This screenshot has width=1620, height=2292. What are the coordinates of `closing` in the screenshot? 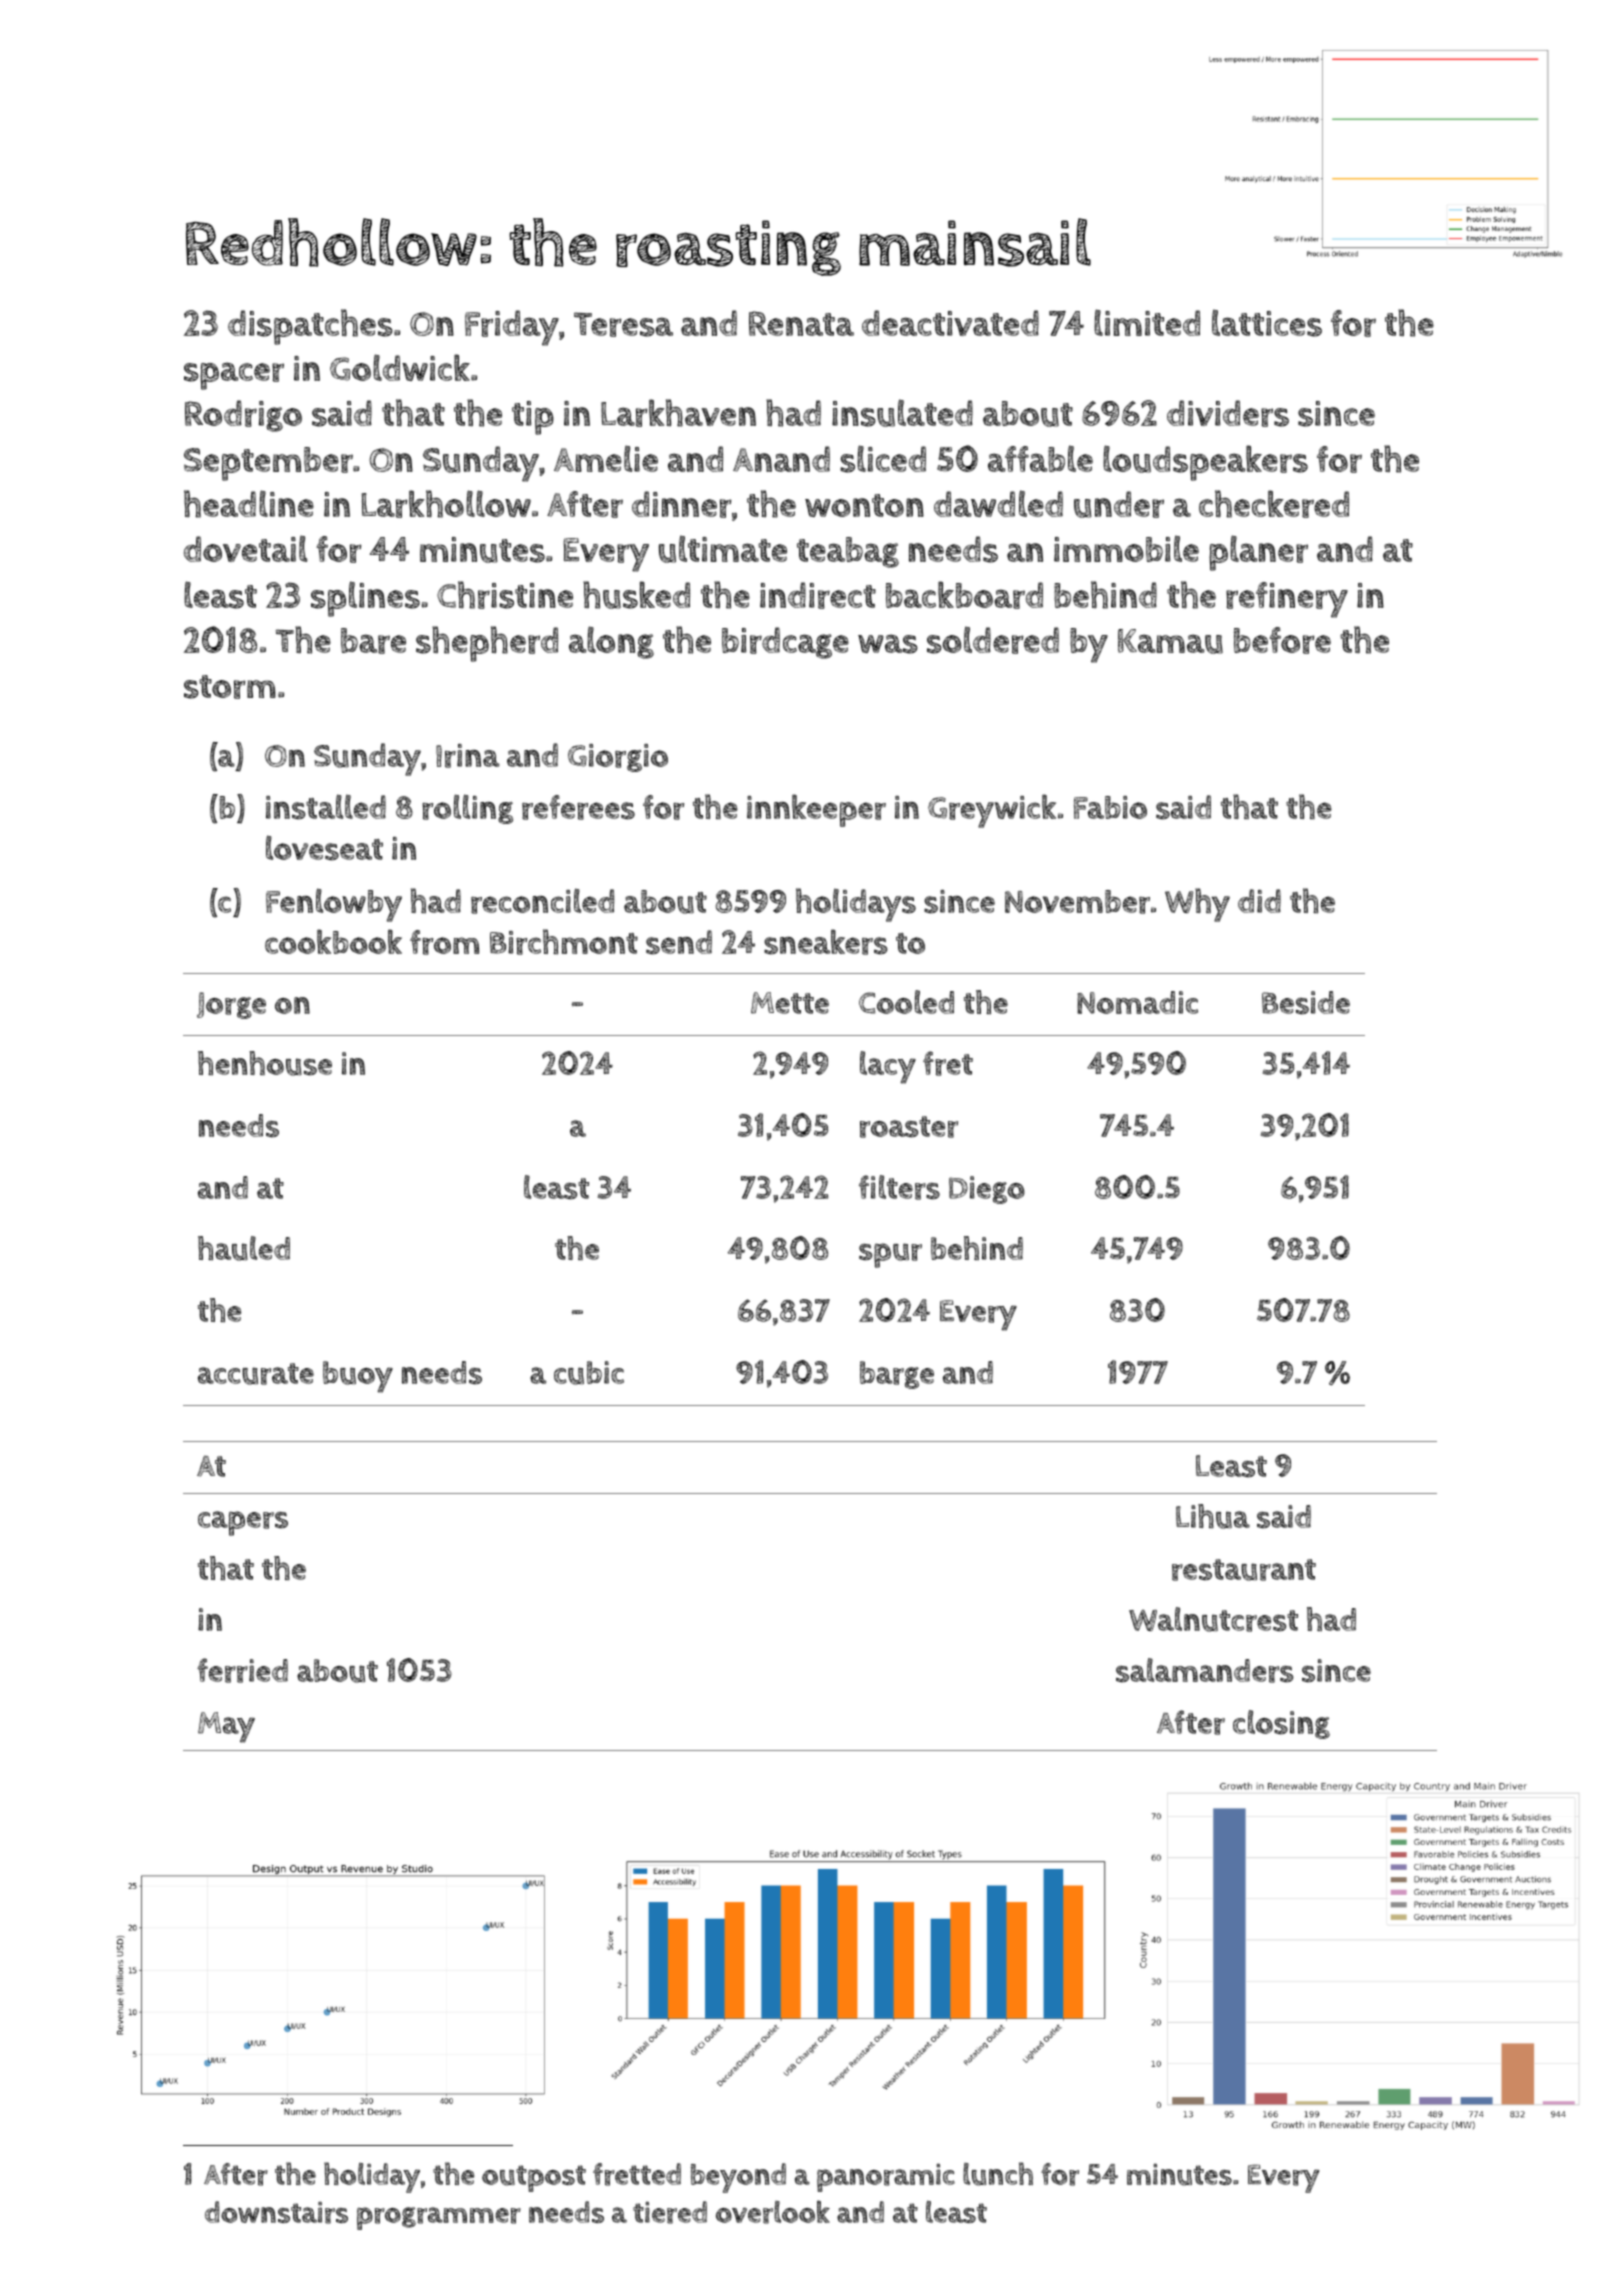 It's located at (1281, 1724).
